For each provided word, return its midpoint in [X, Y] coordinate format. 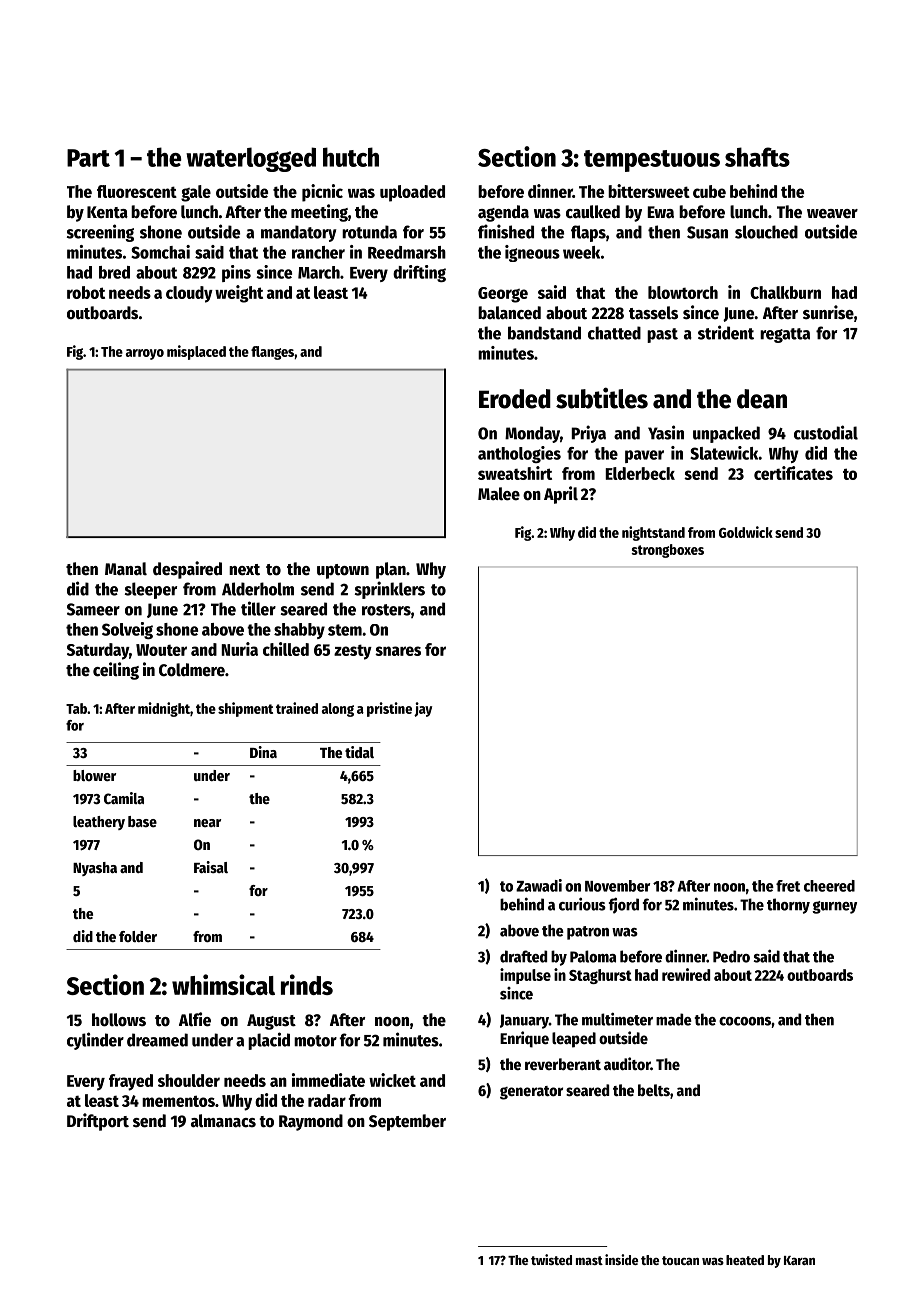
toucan [680, 1260]
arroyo [145, 354]
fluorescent [137, 191]
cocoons [745, 1021]
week [581, 252]
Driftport [98, 1122]
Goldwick [746, 532]
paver [644, 456]
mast [589, 1260]
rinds [307, 984]
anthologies [519, 454]
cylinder [95, 1041]
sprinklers [390, 590]
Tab [76, 708]
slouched [766, 232]
